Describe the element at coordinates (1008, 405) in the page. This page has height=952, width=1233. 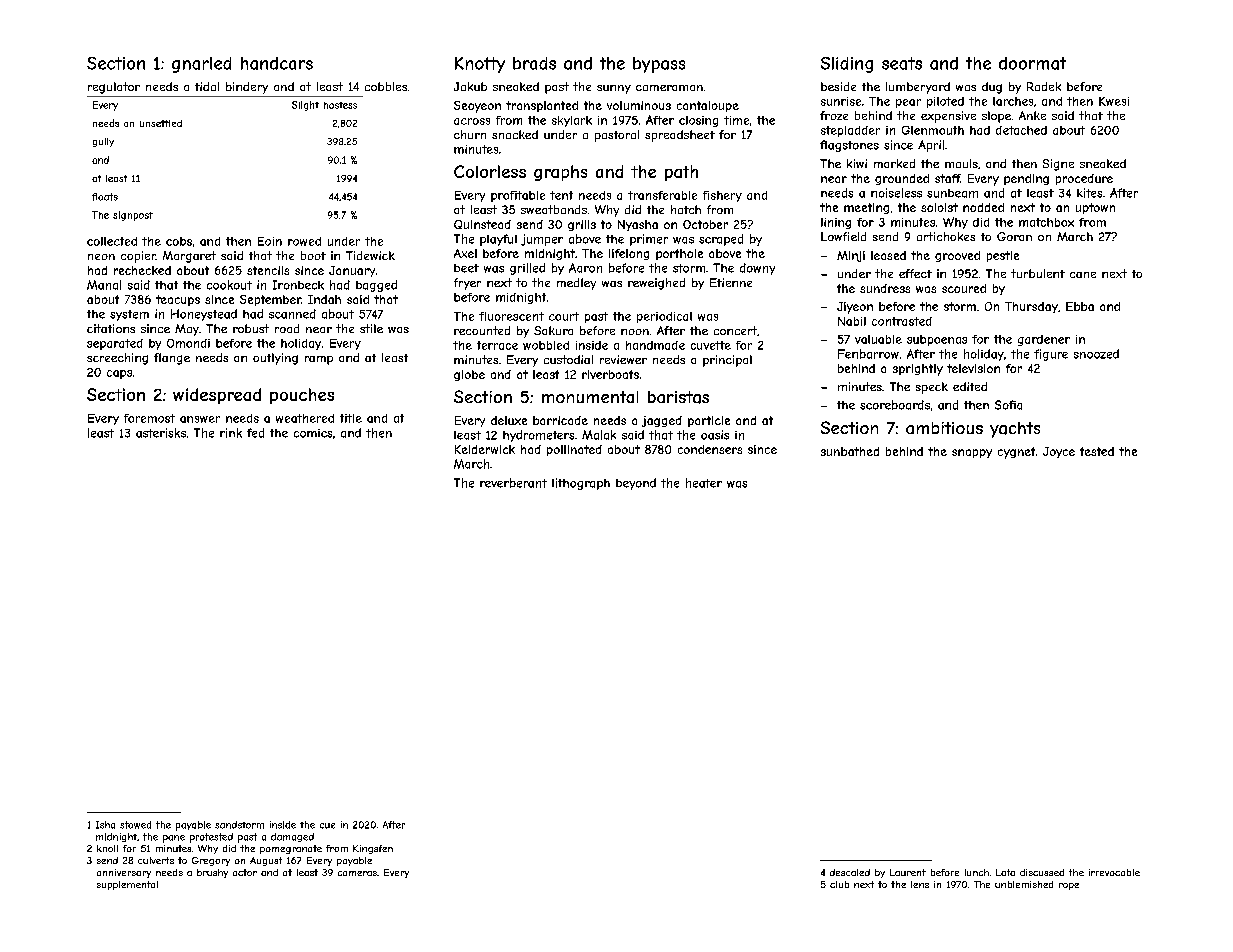
I see `Sofia` at that location.
